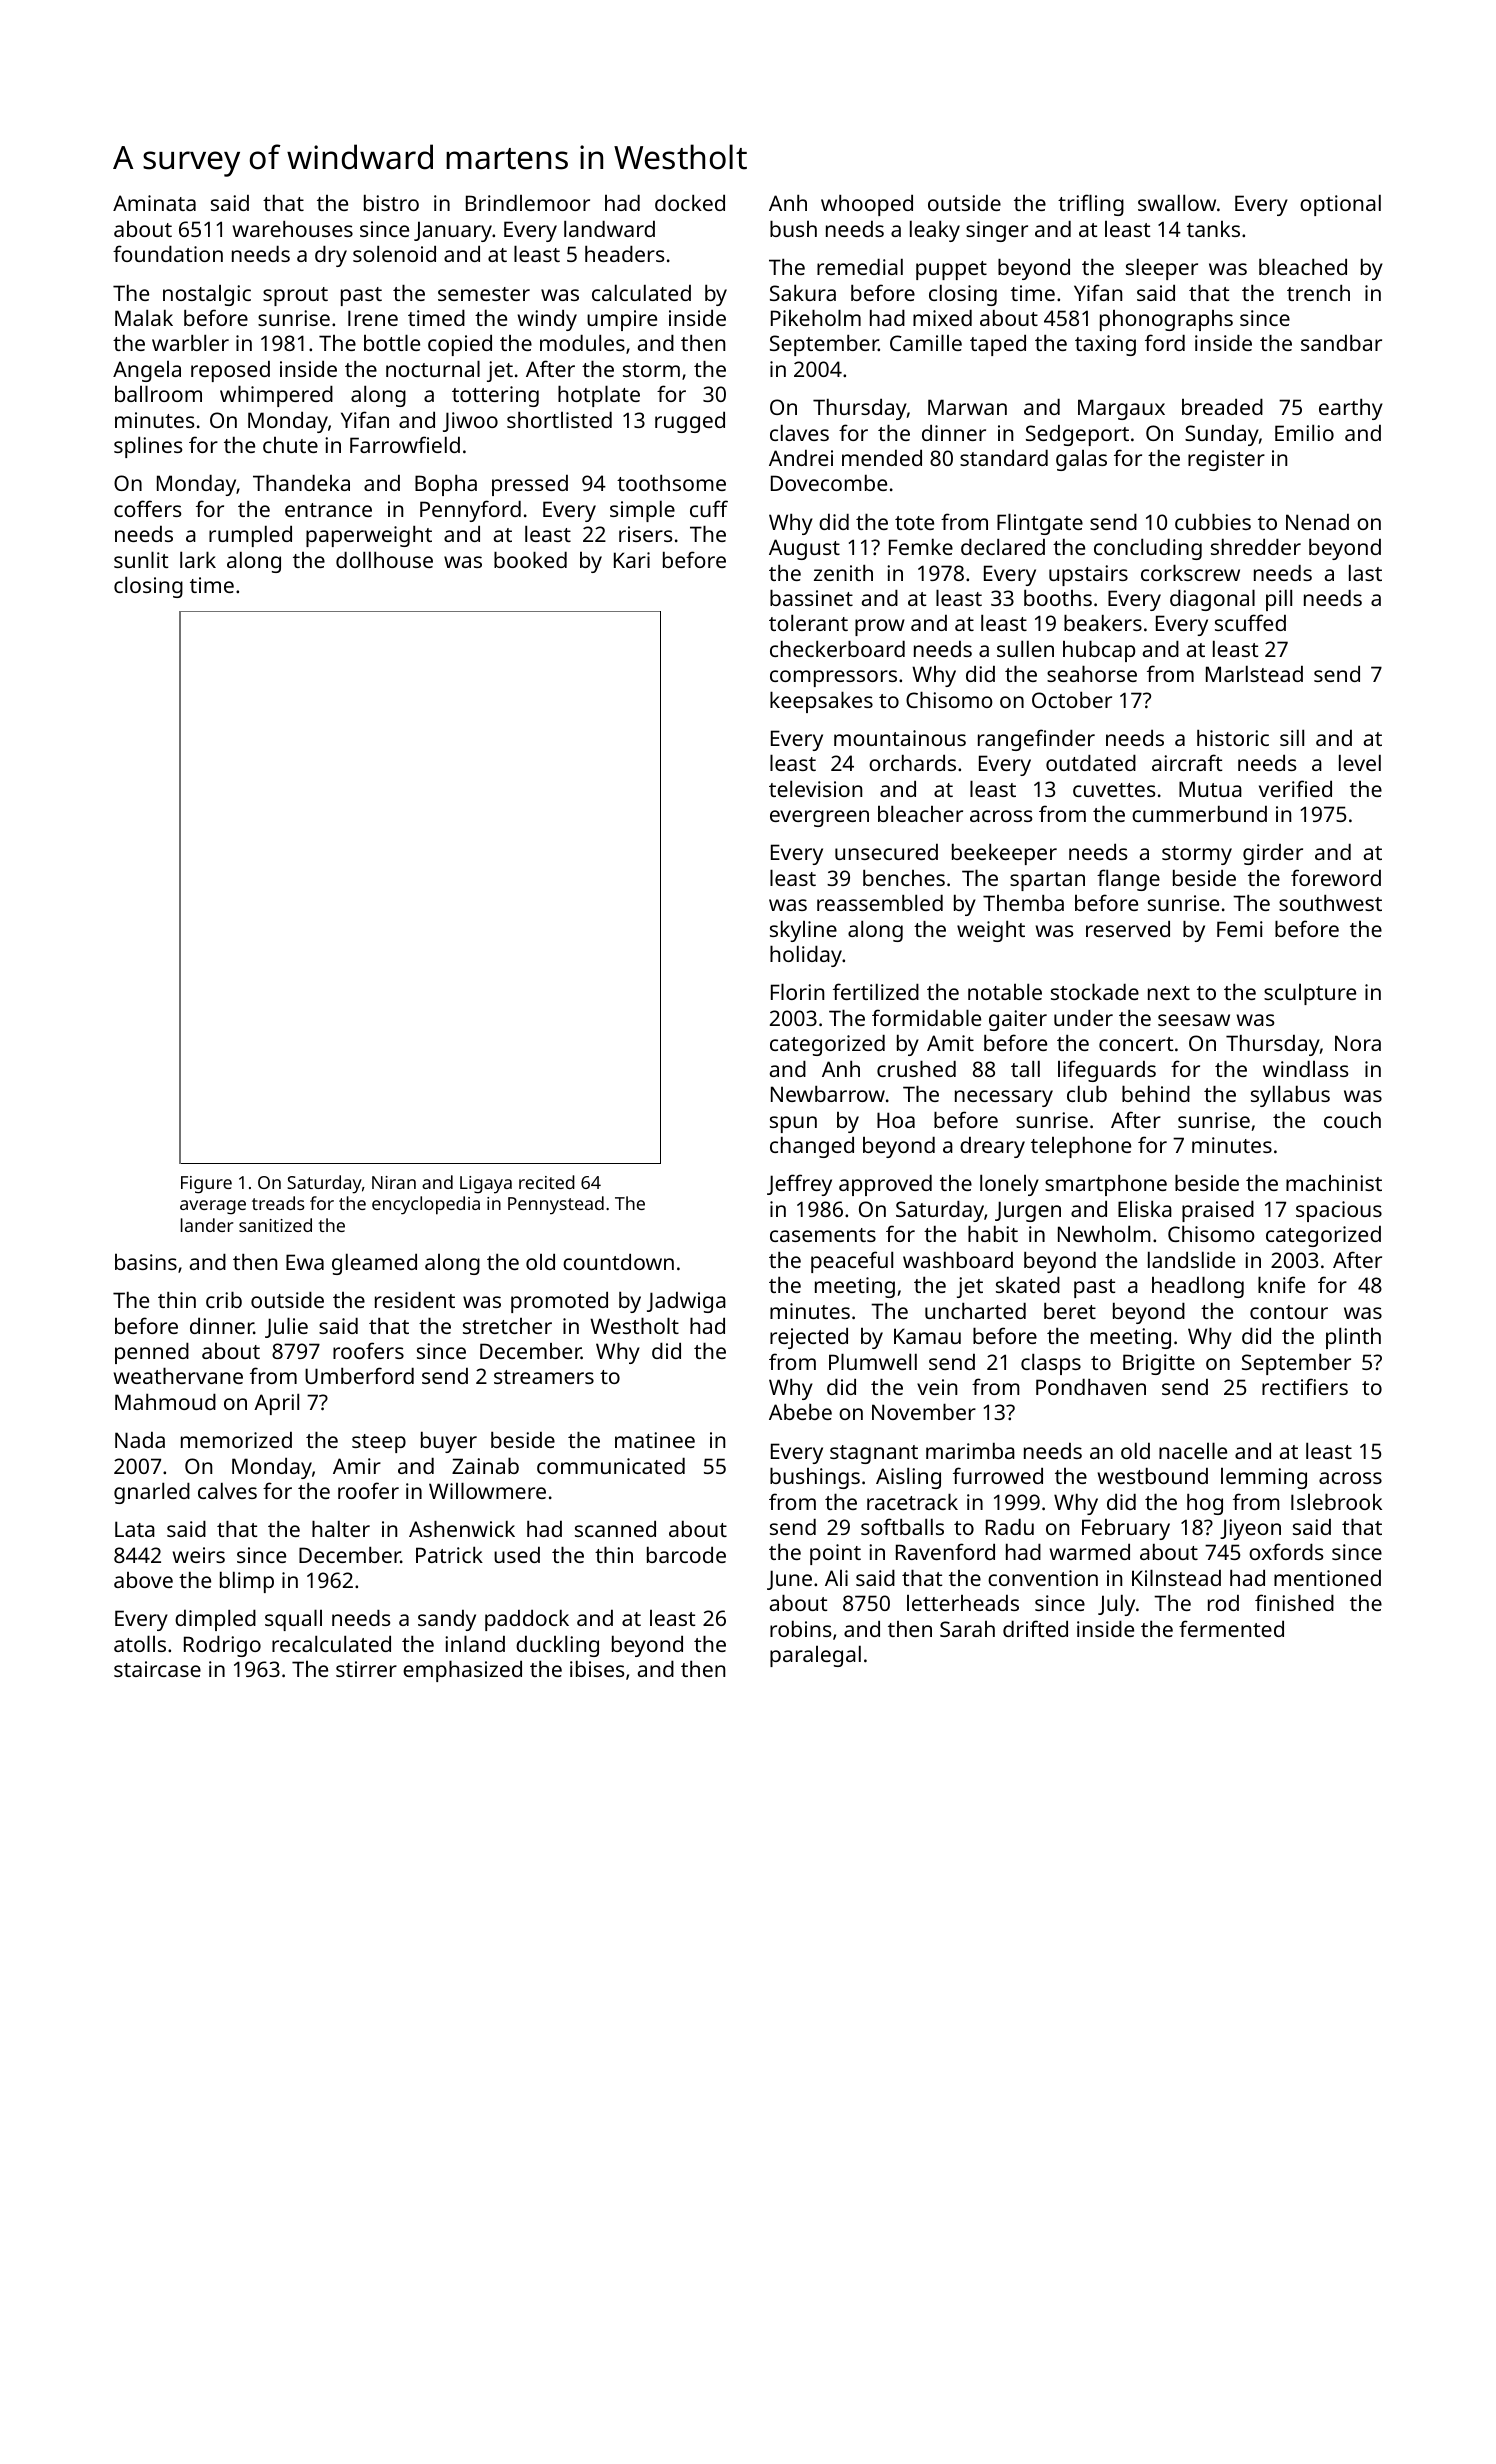  I want to click on booths, so click(1058, 597).
